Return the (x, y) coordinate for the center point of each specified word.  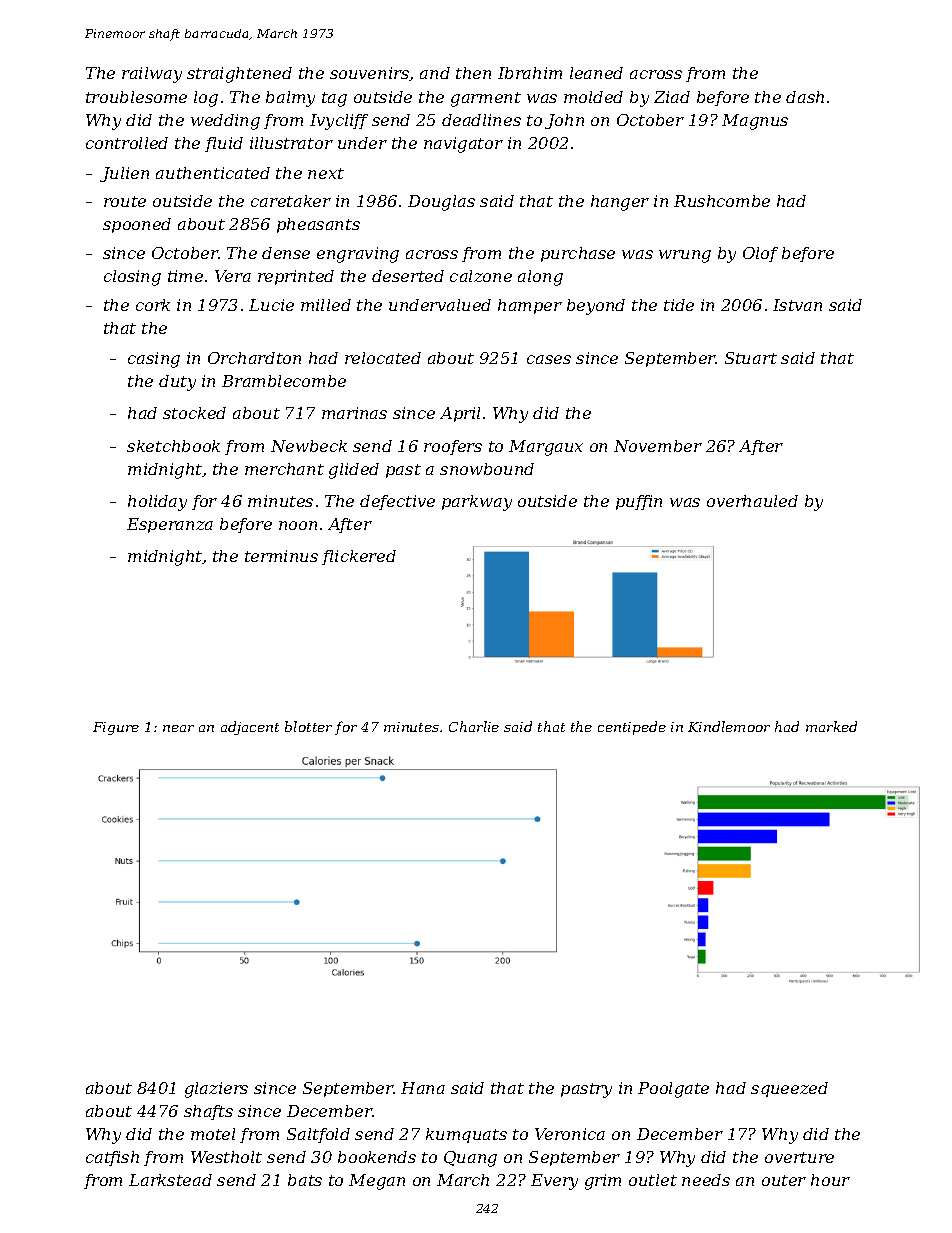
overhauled (752, 501)
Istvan (797, 305)
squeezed (789, 1089)
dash (805, 97)
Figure (116, 728)
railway (152, 75)
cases (549, 359)
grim (603, 1182)
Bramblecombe (284, 381)
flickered (359, 557)
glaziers (216, 1090)
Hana (423, 1088)
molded (593, 97)
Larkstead (170, 1180)
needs (706, 1180)
